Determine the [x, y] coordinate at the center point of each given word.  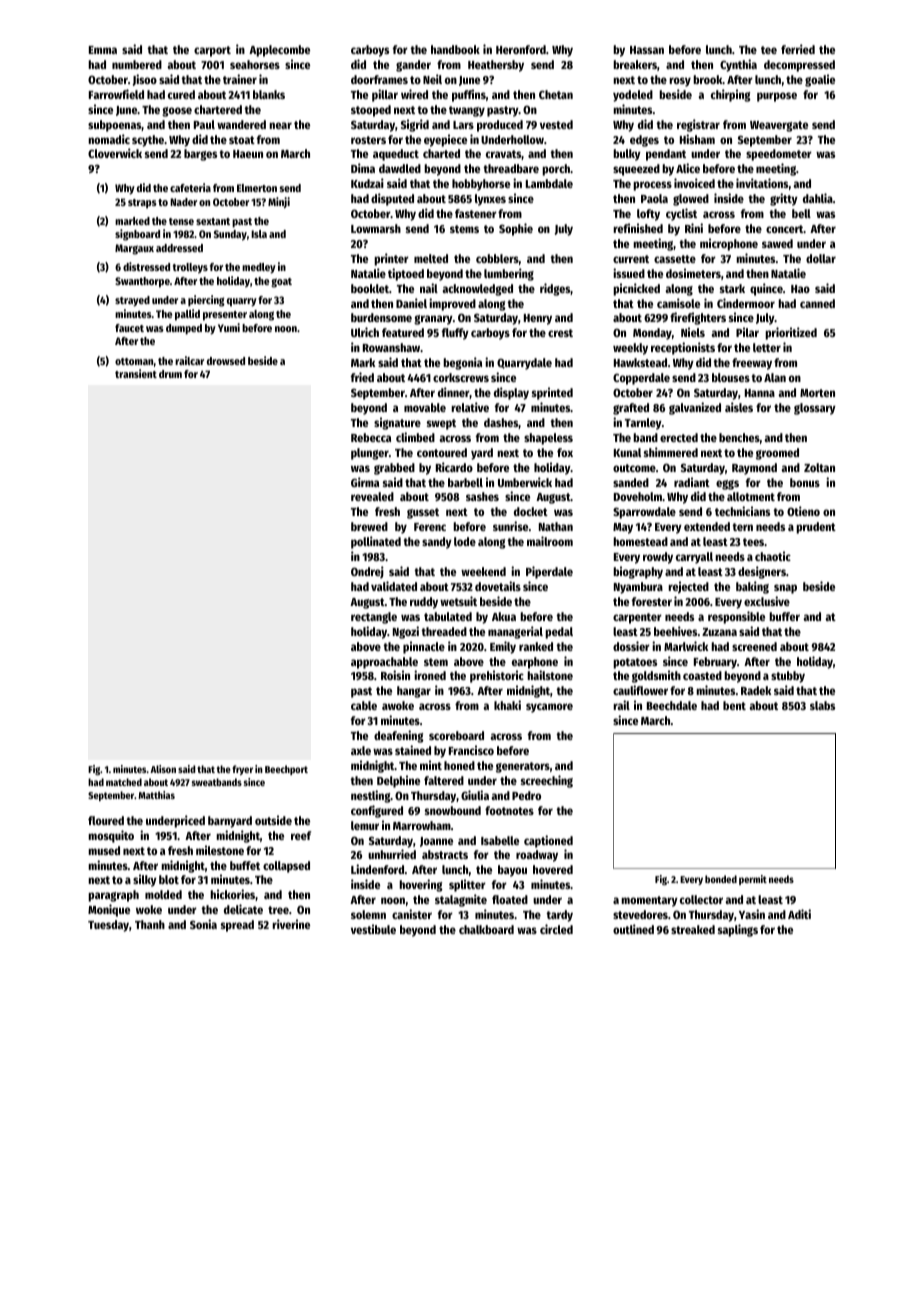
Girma [365, 482]
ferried [798, 49]
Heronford [521, 49]
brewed [369, 526]
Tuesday [108, 926]
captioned [548, 841]
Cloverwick [115, 153]
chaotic [773, 556]
